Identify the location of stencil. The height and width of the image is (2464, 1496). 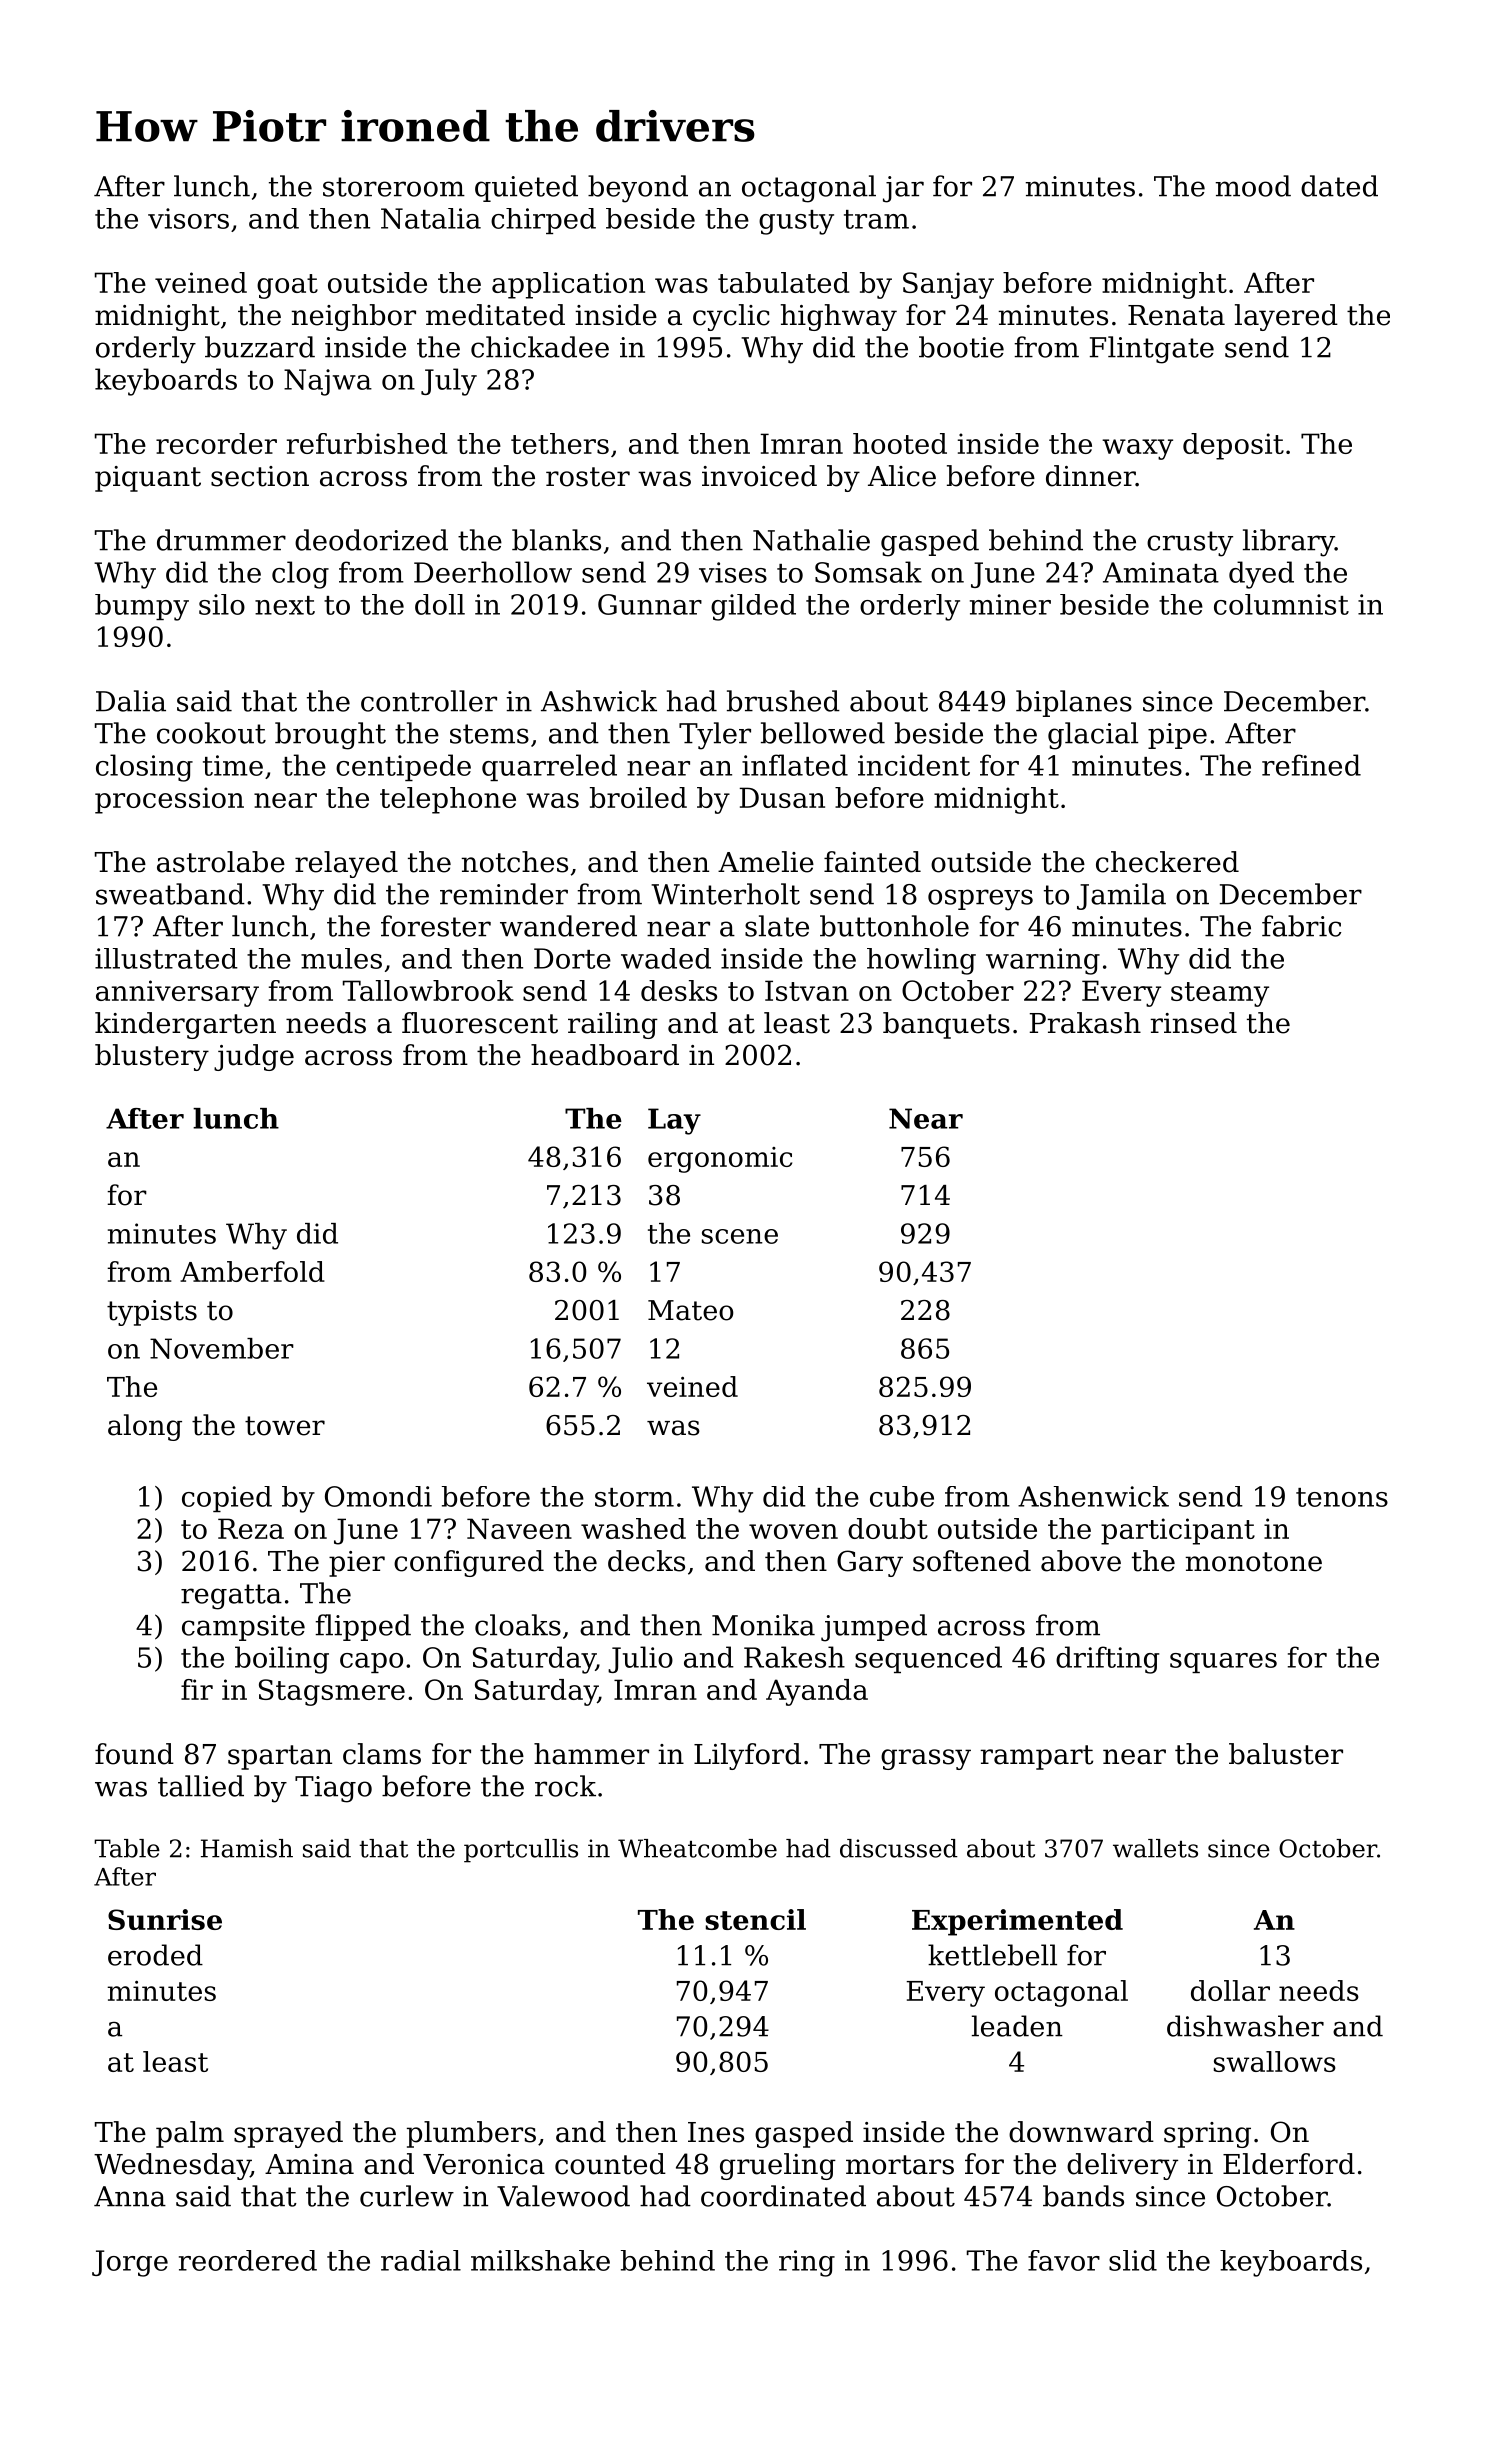
(755, 1919).
